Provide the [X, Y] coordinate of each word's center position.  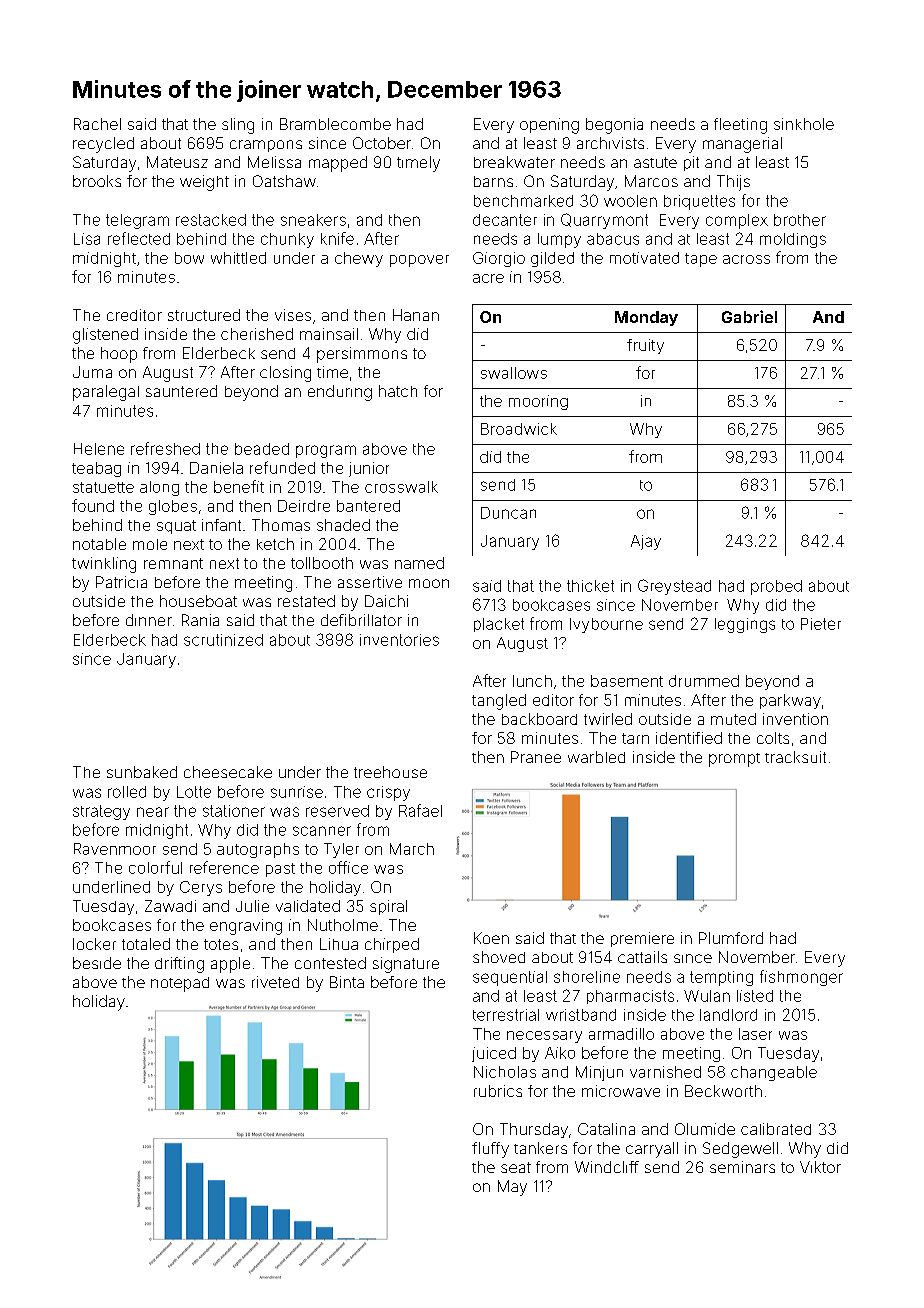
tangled [499, 702]
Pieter [821, 624]
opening [549, 126]
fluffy [490, 1150]
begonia [614, 126]
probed [776, 587]
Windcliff [607, 1167]
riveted [275, 982]
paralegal [106, 393]
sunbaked [142, 772]
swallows [514, 373]
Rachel [97, 124]
